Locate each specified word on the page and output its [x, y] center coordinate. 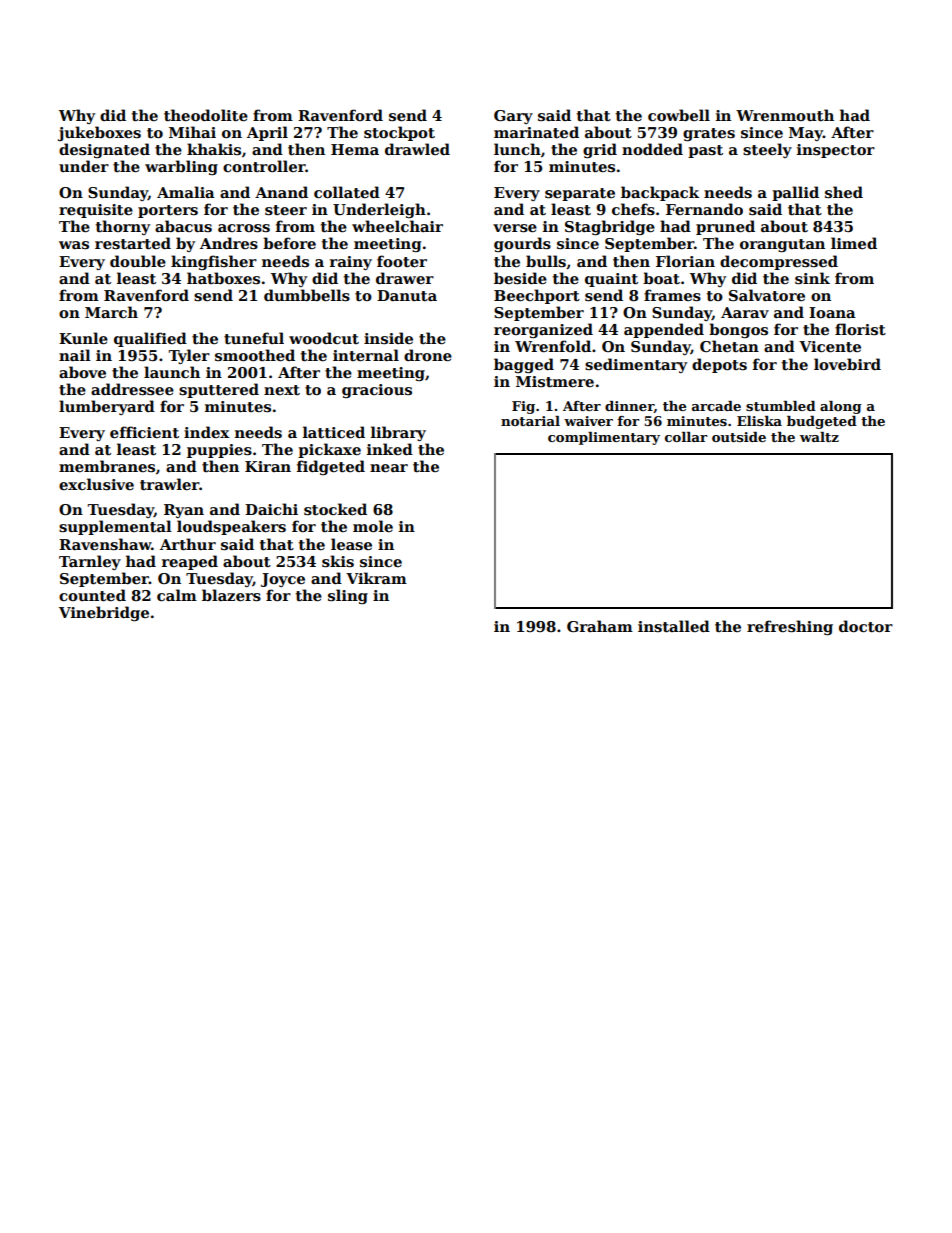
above [82, 372]
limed [854, 243]
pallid [795, 193]
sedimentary [636, 365]
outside [739, 437]
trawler [169, 484]
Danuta [407, 295]
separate [580, 194]
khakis [214, 149]
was [74, 245]
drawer [405, 278]
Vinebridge [104, 613]
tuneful [254, 338]
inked [390, 449]
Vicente [830, 346]
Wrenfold [553, 346]
